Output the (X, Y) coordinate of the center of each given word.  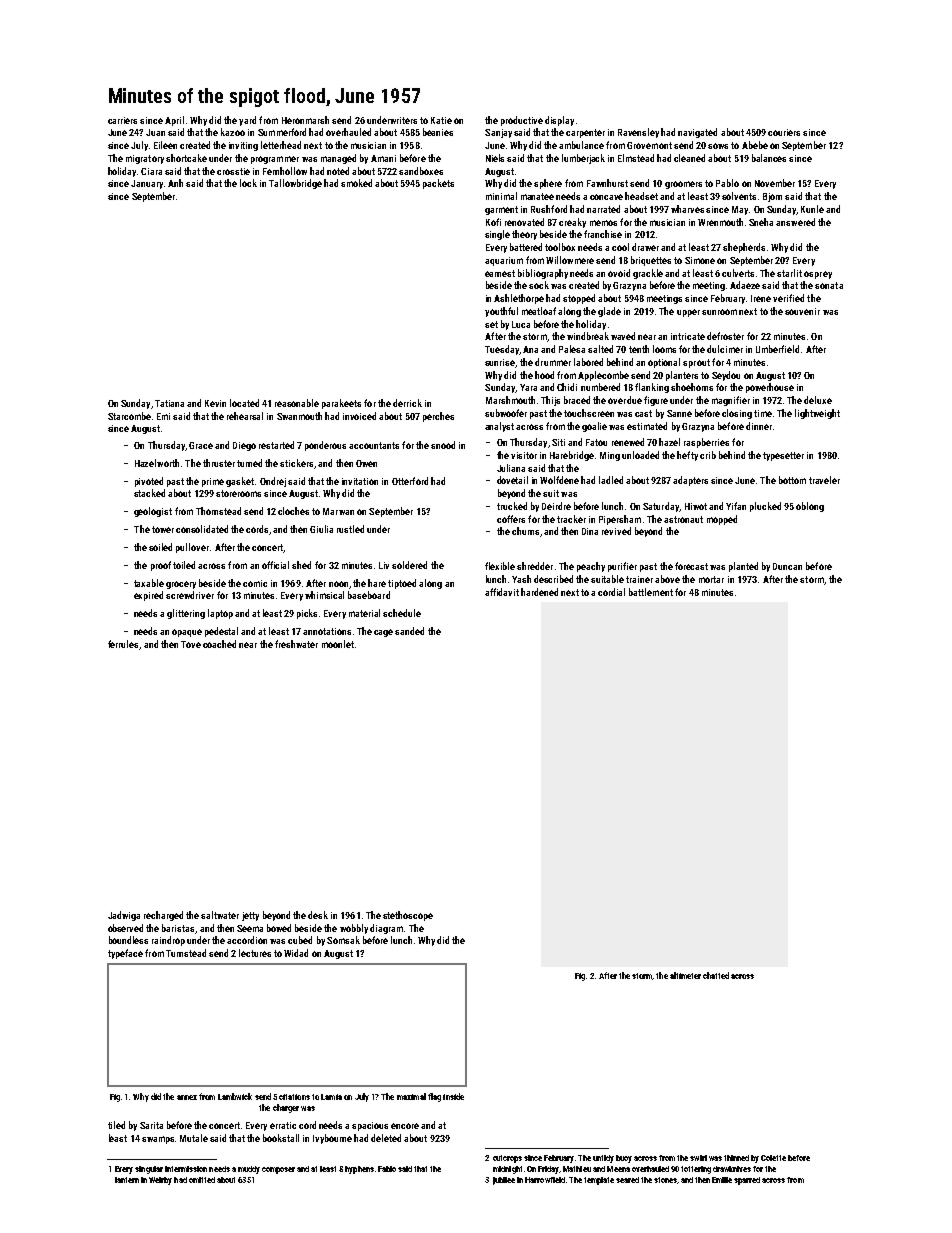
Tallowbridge (295, 184)
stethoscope (408, 916)
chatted (716, 975)
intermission (186, 1169)
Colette (773, 1158)
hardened (539, 592)
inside (453, 1096)
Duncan (787, 566)
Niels (495, 158)
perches (438, 417)
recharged (163, 916)
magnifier (731, 401)
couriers (784, 132)
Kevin (215, 403)
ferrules (123, 644)
